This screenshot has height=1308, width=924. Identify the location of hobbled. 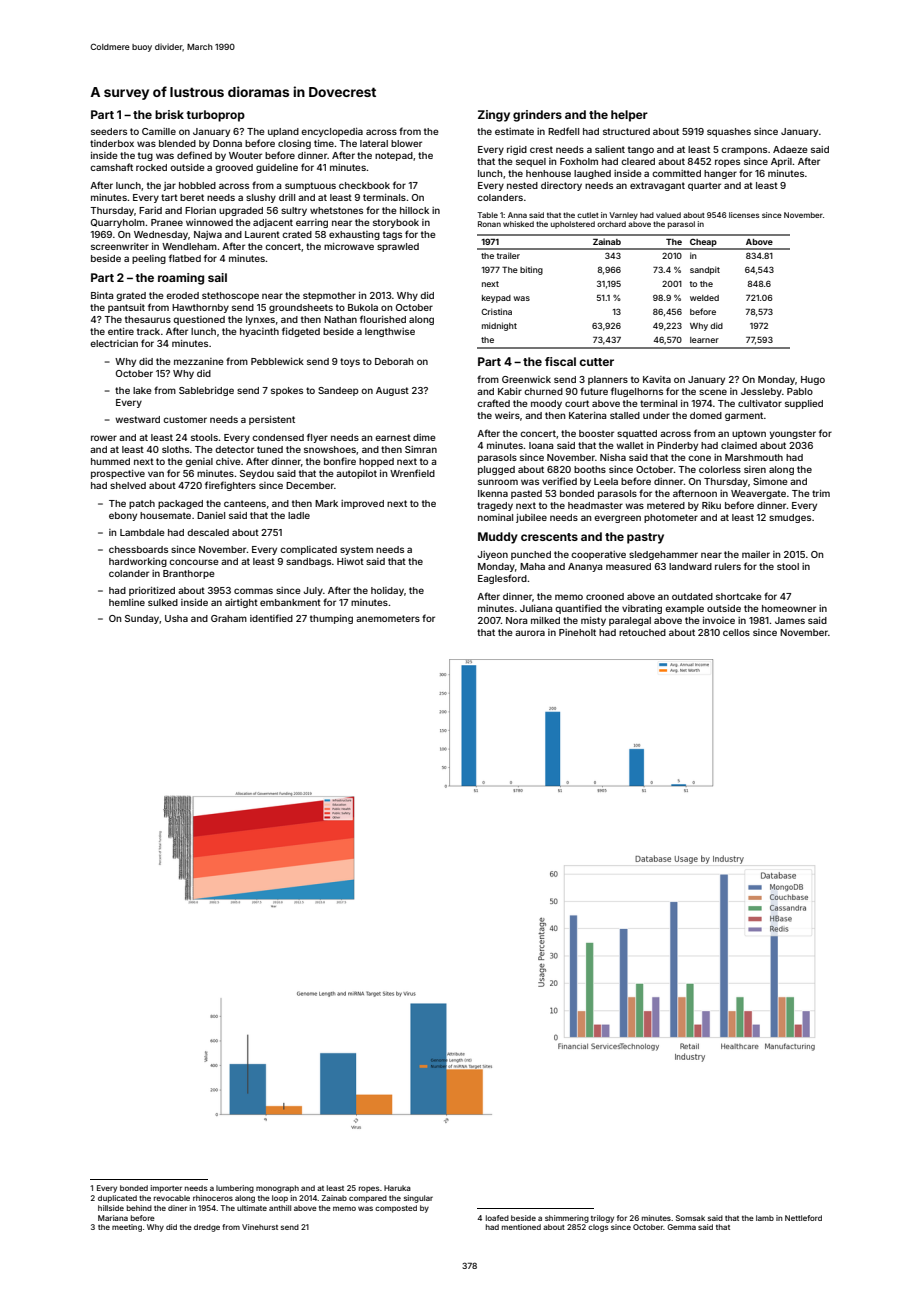
(197, 185).
